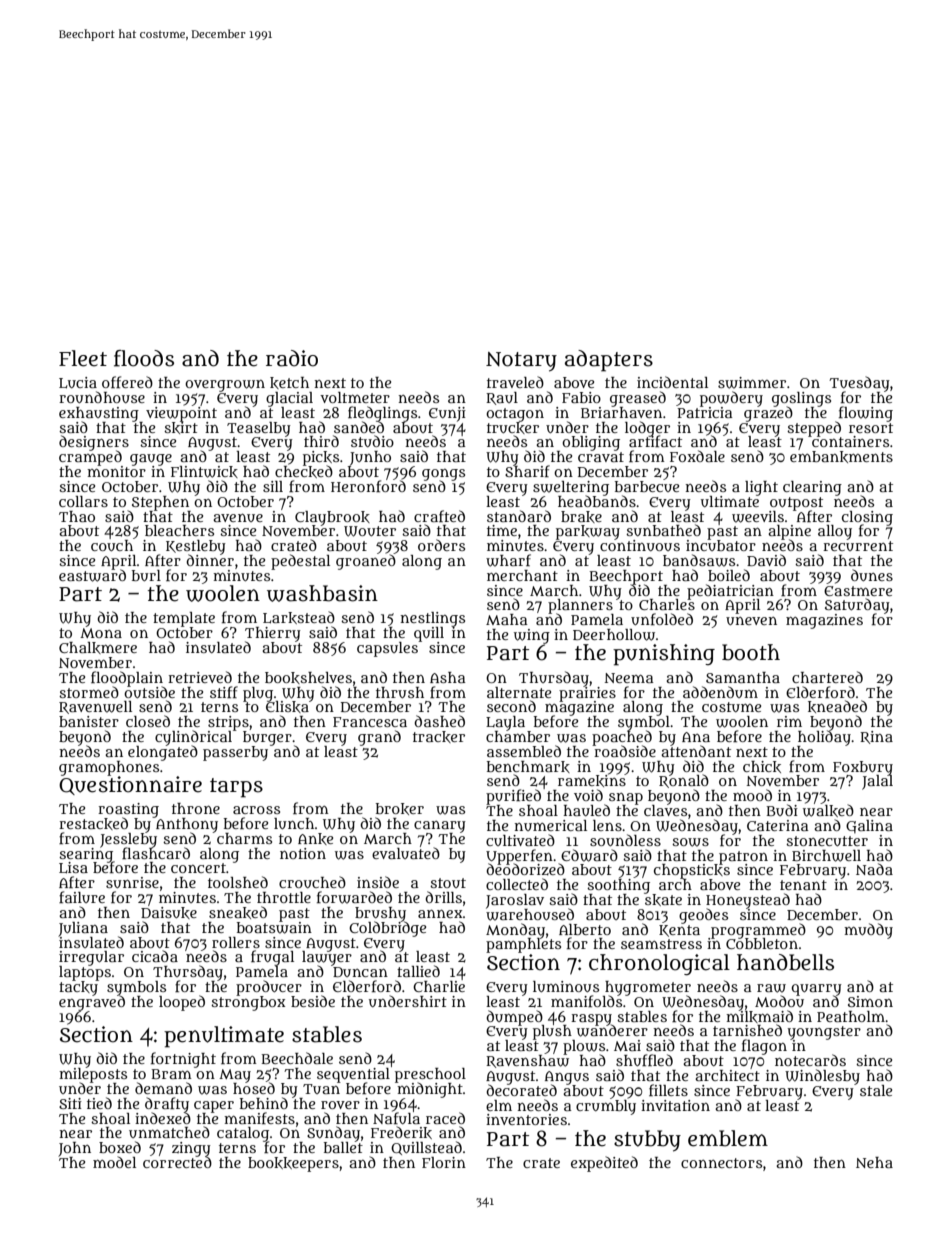 The image size is (952, 1233). What do you see at coordinates (167, 1104) in the image?
I see `drafty` at bounding box center [167, 1104].
